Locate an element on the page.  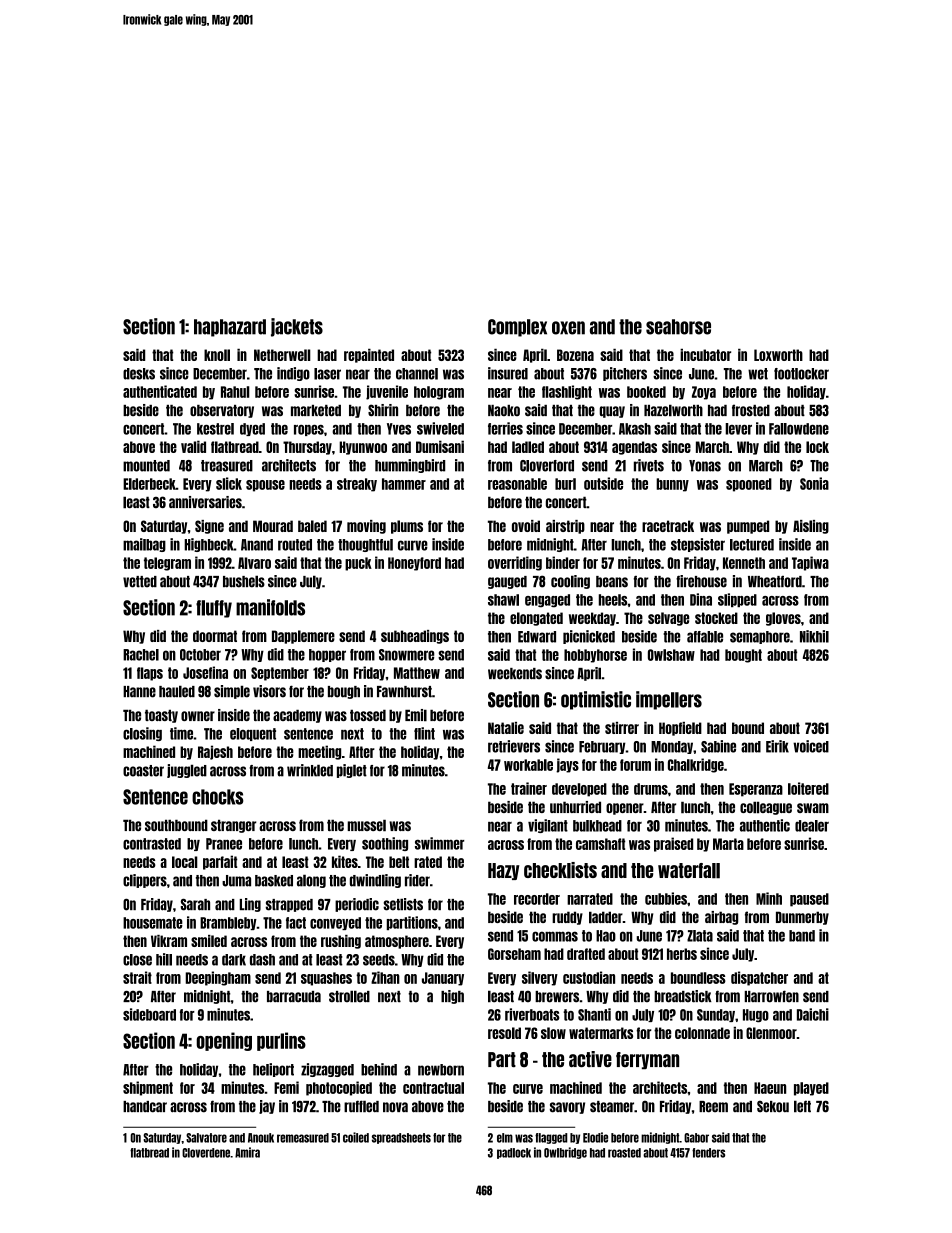
Fallowdene is located at coordinates (799, 429).
